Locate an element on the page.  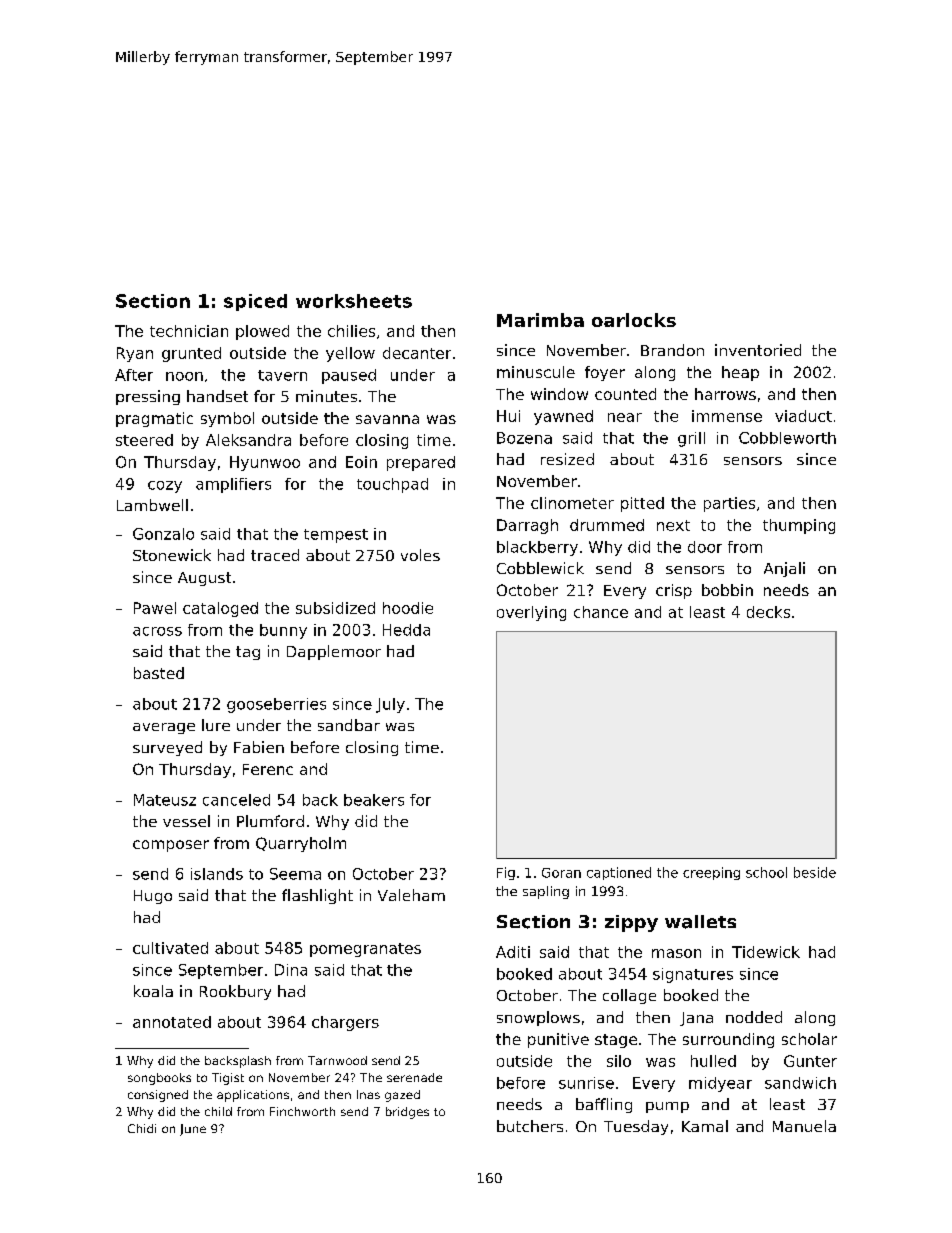
June is located at coordinates (193, 1130).
